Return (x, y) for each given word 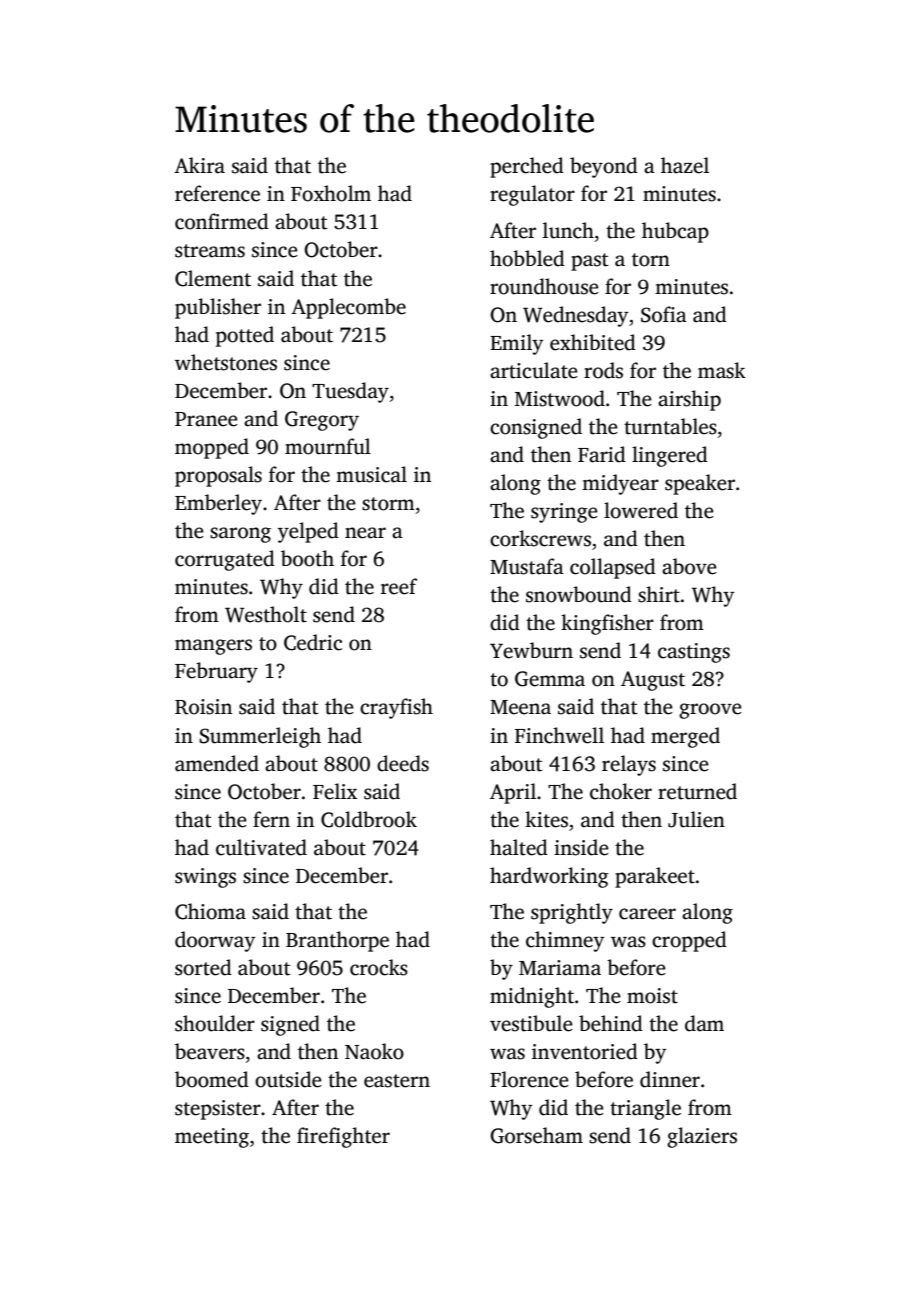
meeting (212, 1138)
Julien (696, 819)
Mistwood (560, 398)
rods (603, 370)
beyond (604, 167)
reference (217, 193)
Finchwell (559, 735)
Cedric (313, 642)
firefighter (343, 1137)
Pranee (206, 419)
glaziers (702, 1137)
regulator (532, 195)
